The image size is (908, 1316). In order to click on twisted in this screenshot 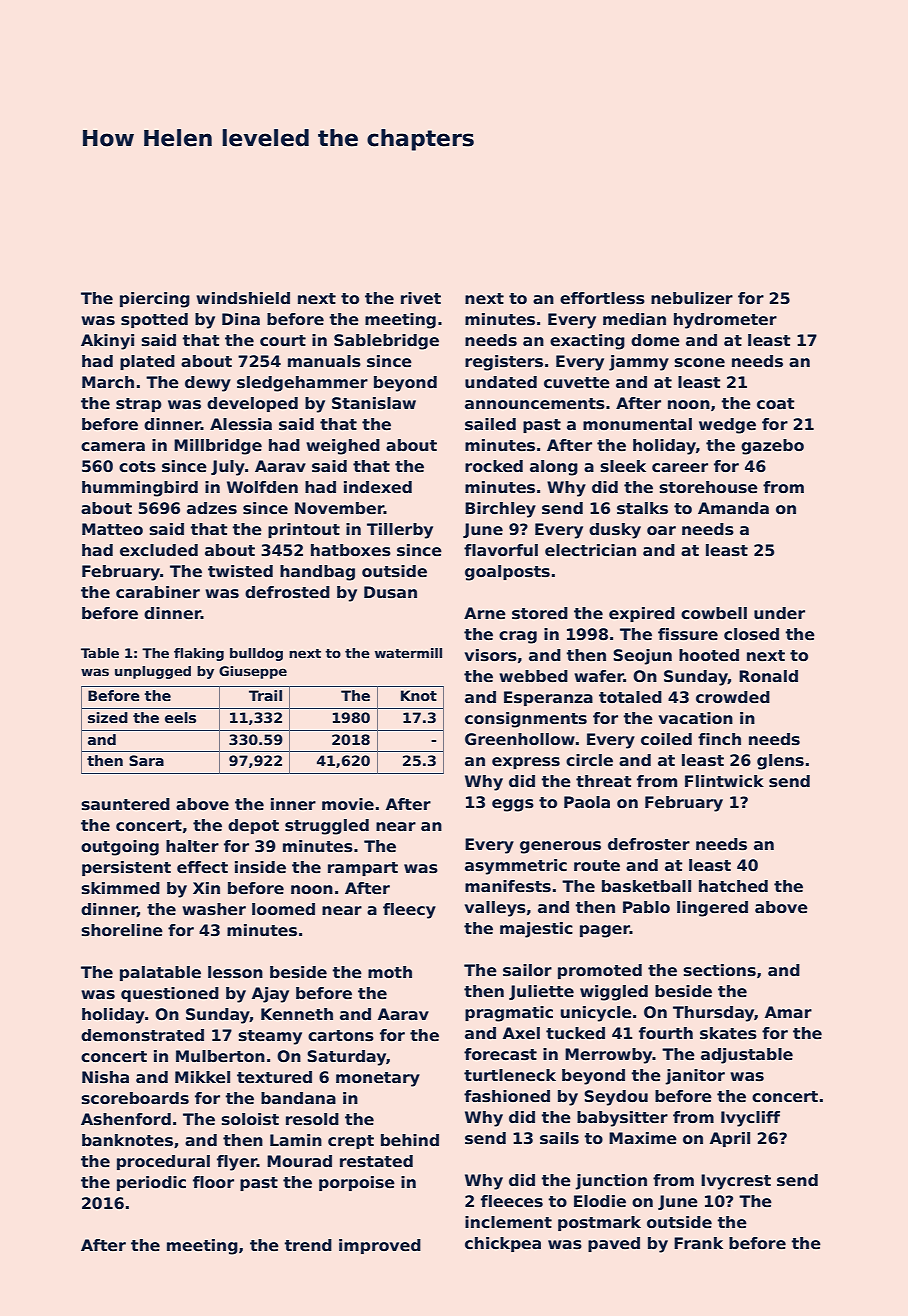, I will do `click(240, 571)`.
